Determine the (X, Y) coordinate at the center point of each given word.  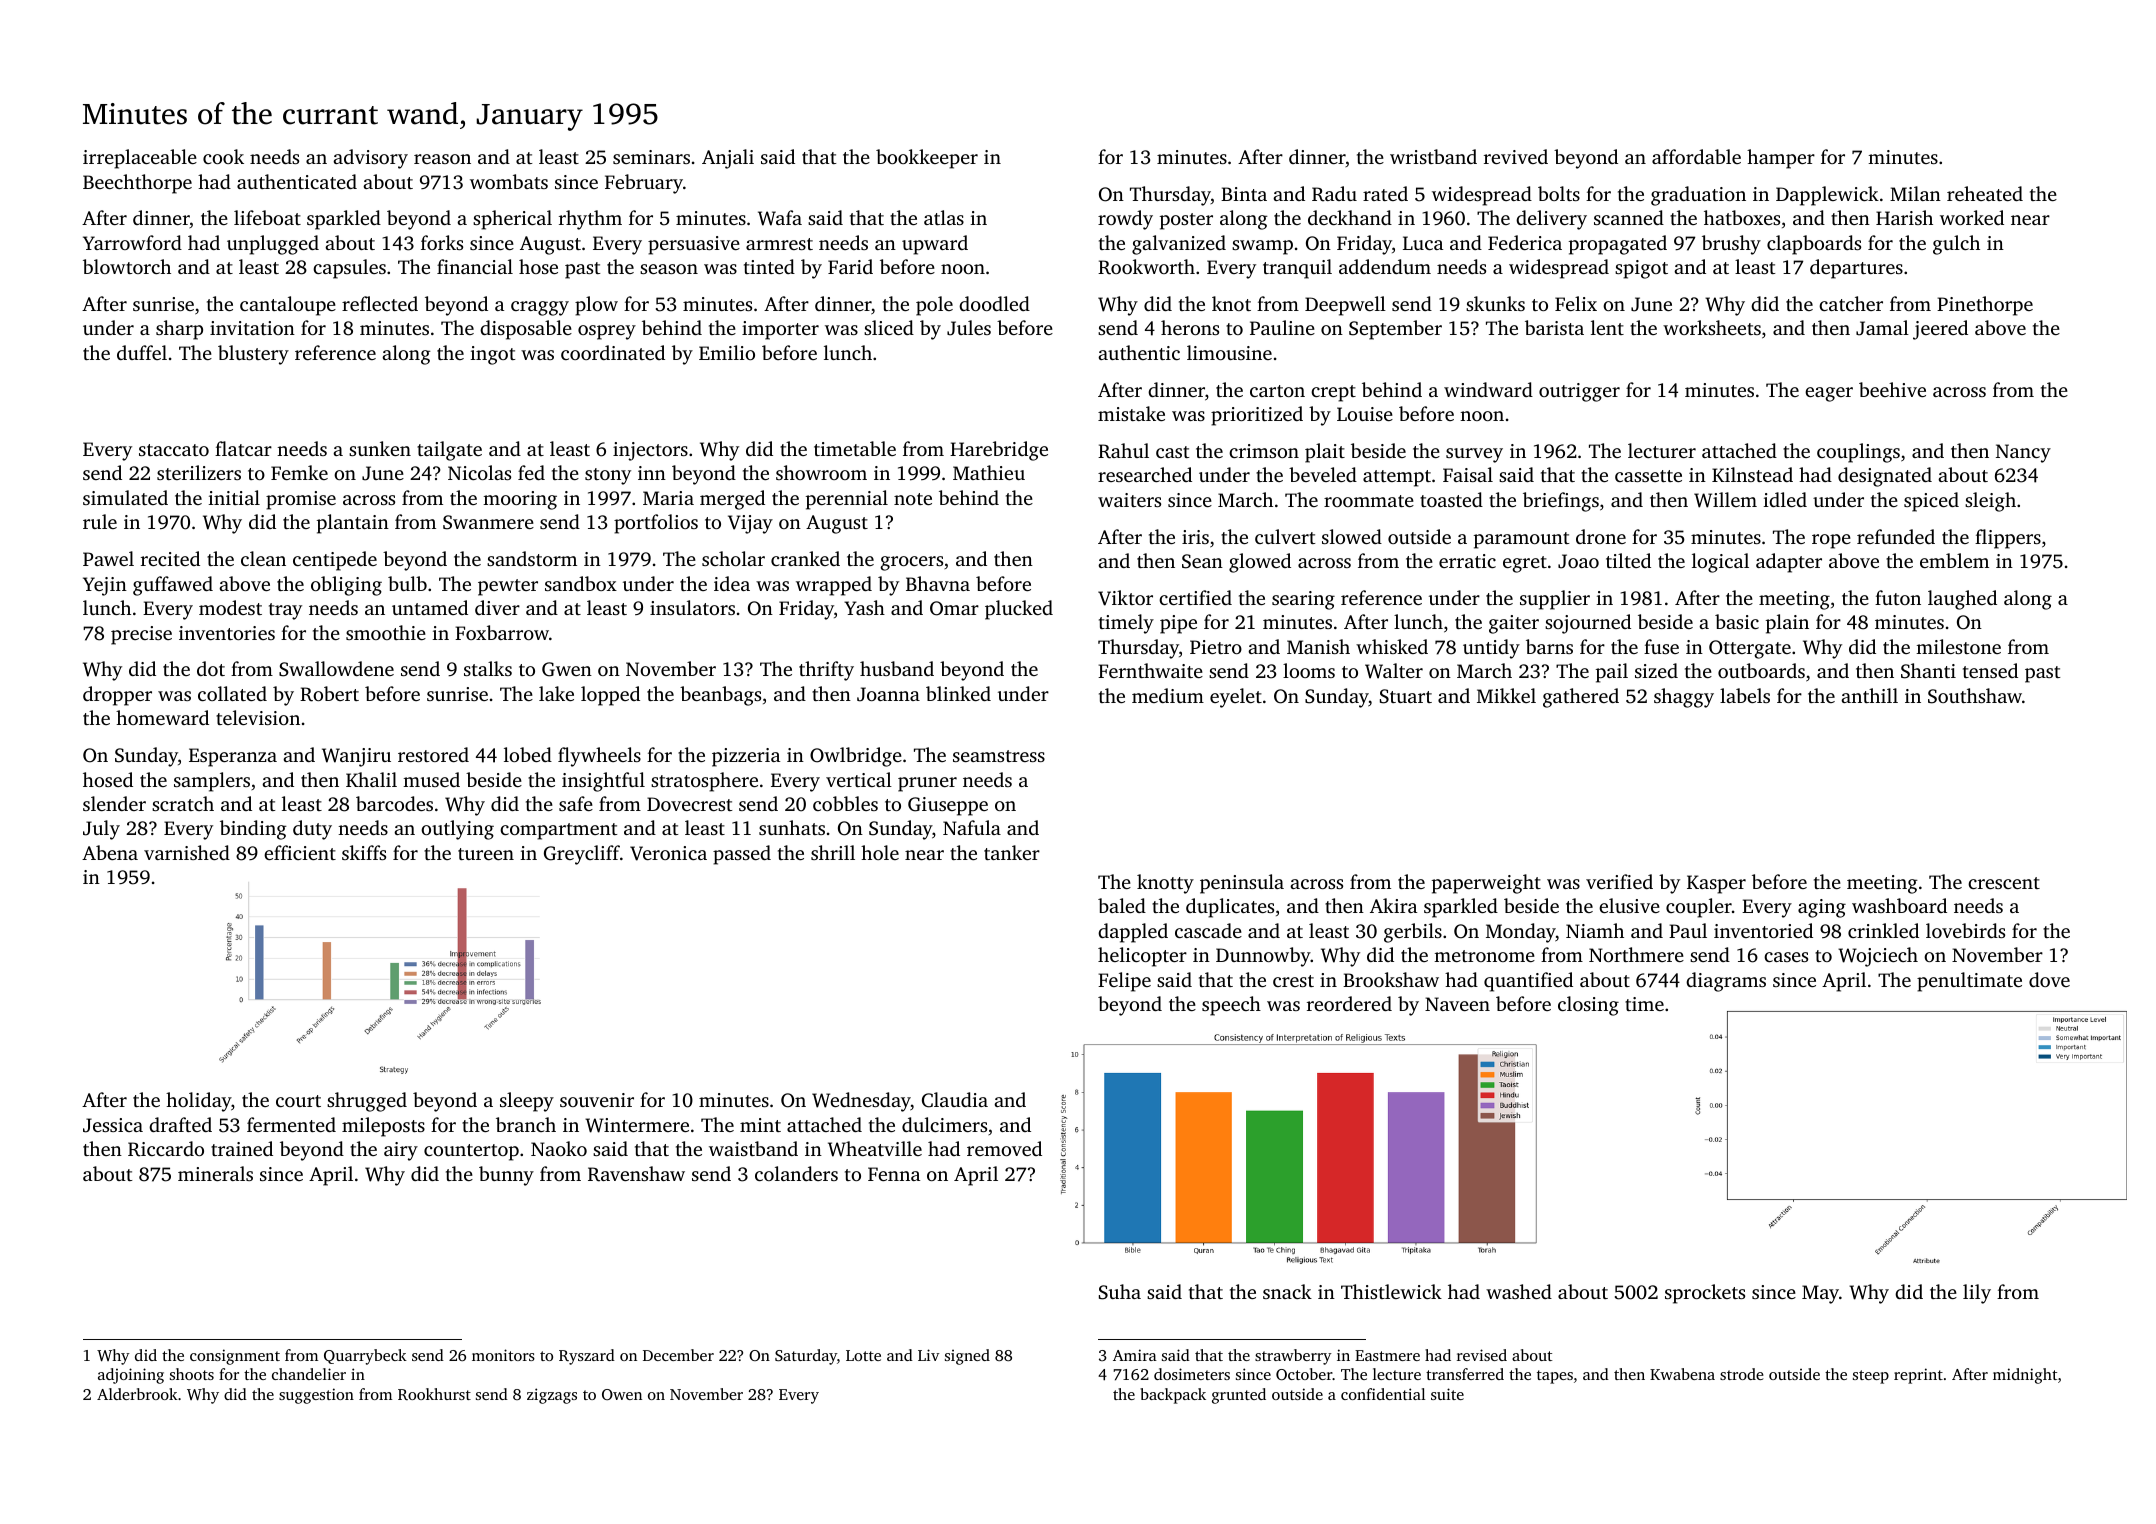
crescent (2004, 883)
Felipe (1124, 982)
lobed (528, 754)
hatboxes (1742, 217)
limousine (1229, 352)
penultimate (1969, 982)
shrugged (367, 1102)
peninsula (1242, 884)
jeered (1940, 330)
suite (1447, 1394)
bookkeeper (927, 159)
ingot (493, 355)
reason (442, 159)
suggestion (316, 1396)
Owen (622, 1394)
